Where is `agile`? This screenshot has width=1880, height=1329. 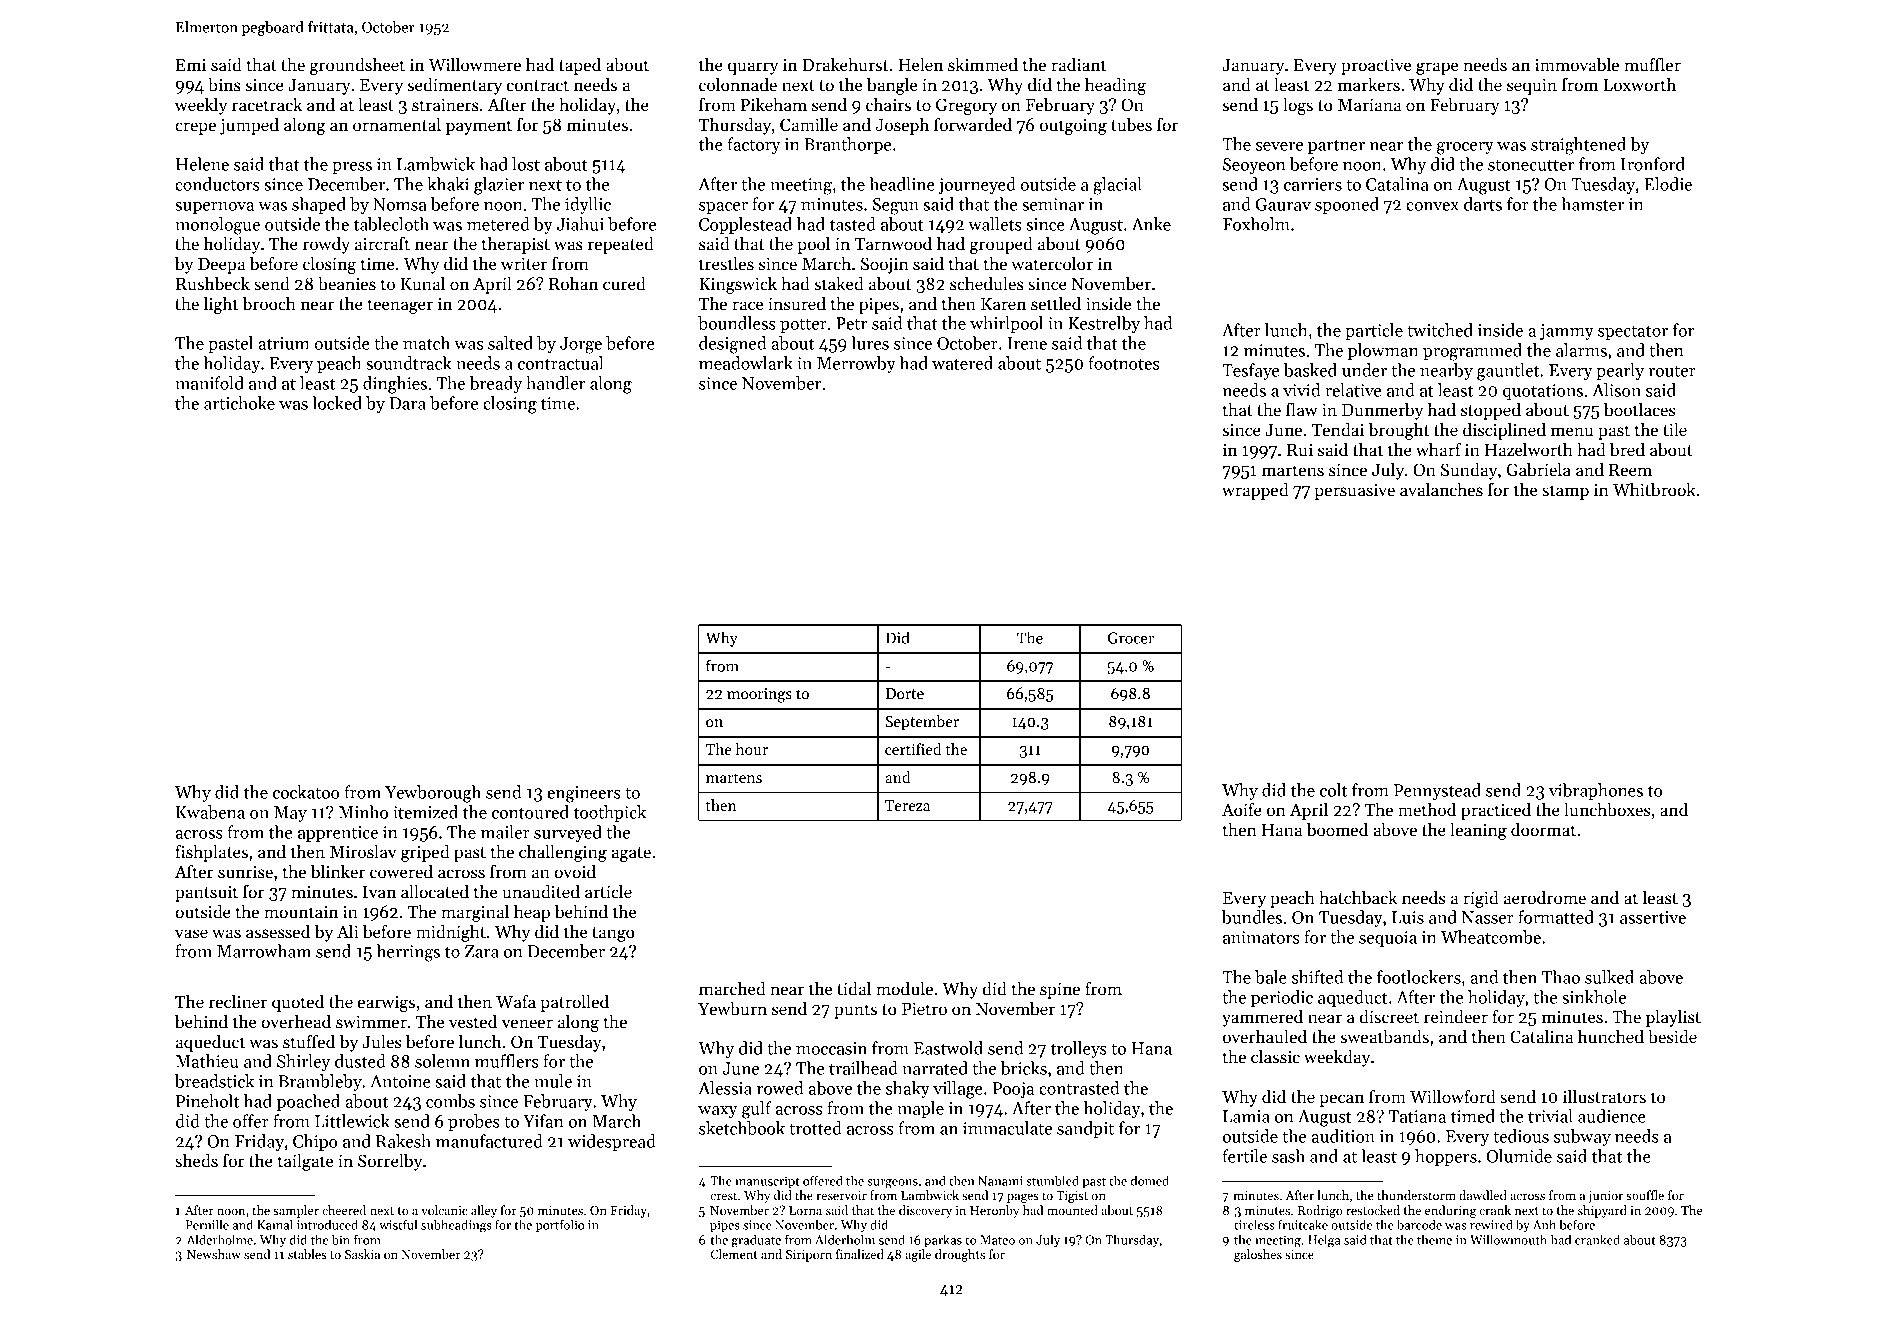
agile is located at coordinates (918, 1255).
